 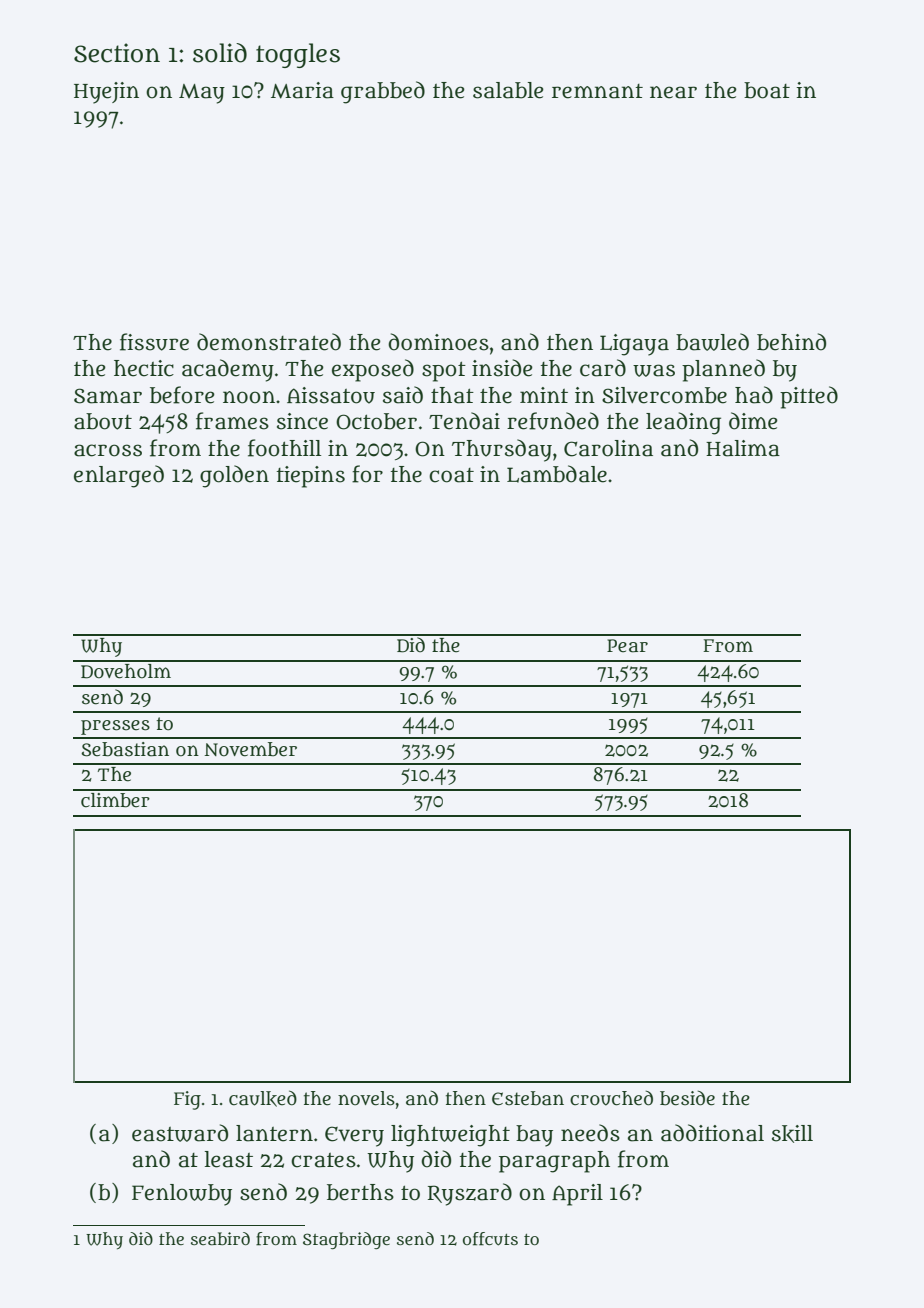 I want to click on salable, so click(x=508, y=90).
